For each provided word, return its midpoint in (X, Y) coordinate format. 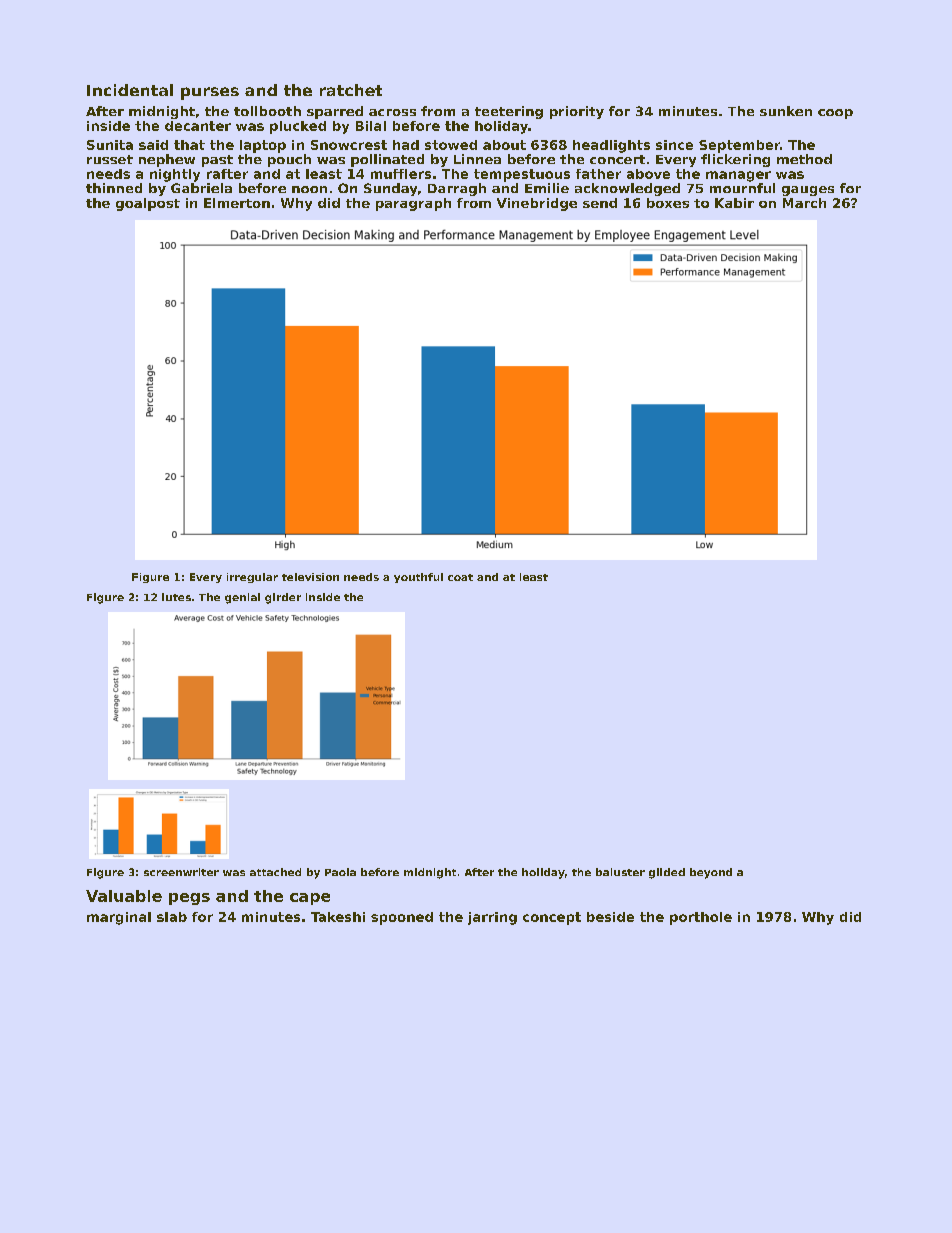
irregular (252, 578)
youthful (418, 578)
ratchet (351, 90)
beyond (711, 873)
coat (460, 577)
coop (835, 114)
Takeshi (338, 917)
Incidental (130, 90)
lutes (176, 597)
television (310, 577)
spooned (402, 918)
